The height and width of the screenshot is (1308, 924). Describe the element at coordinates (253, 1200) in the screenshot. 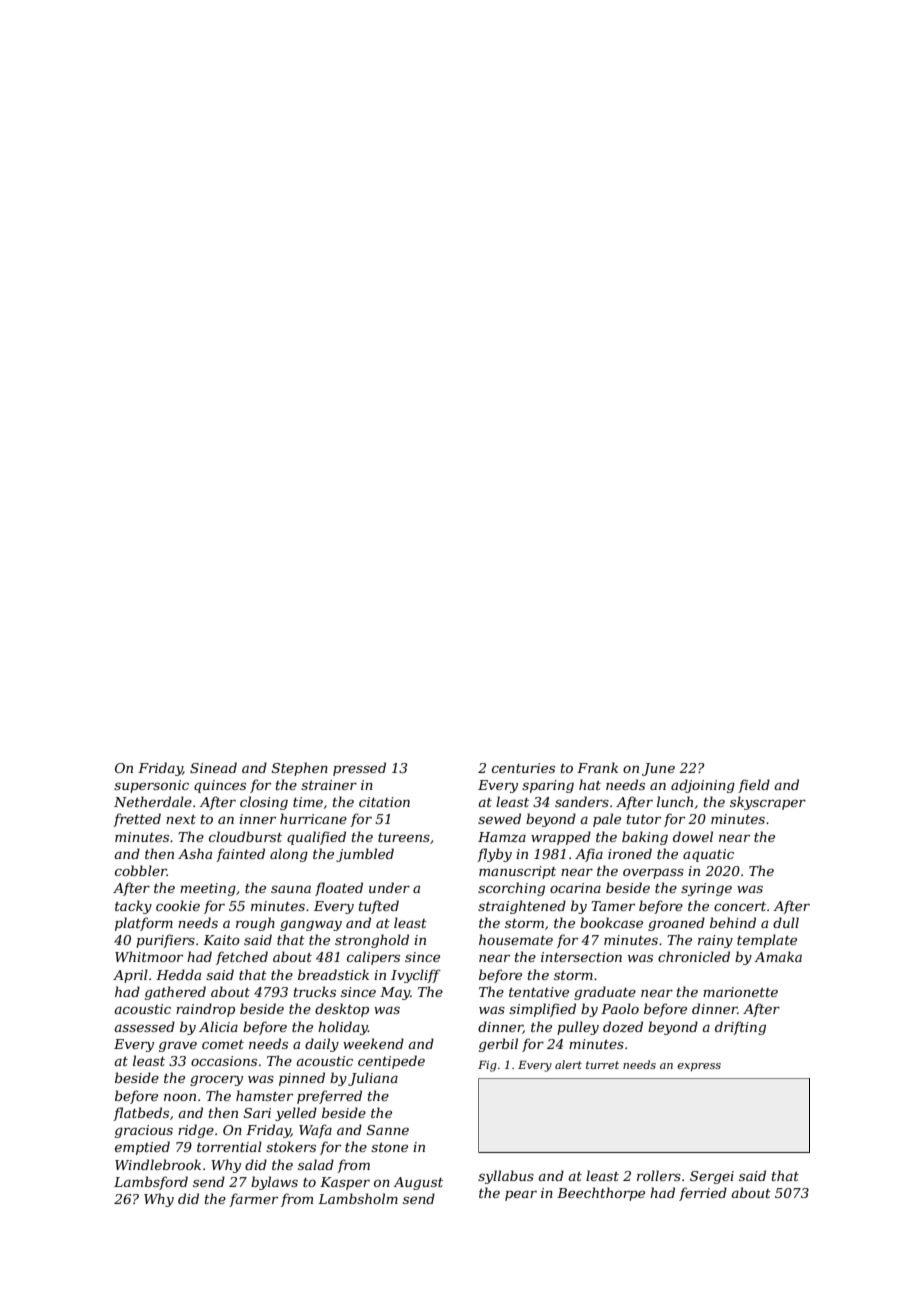

I see `farmer` at that location.
